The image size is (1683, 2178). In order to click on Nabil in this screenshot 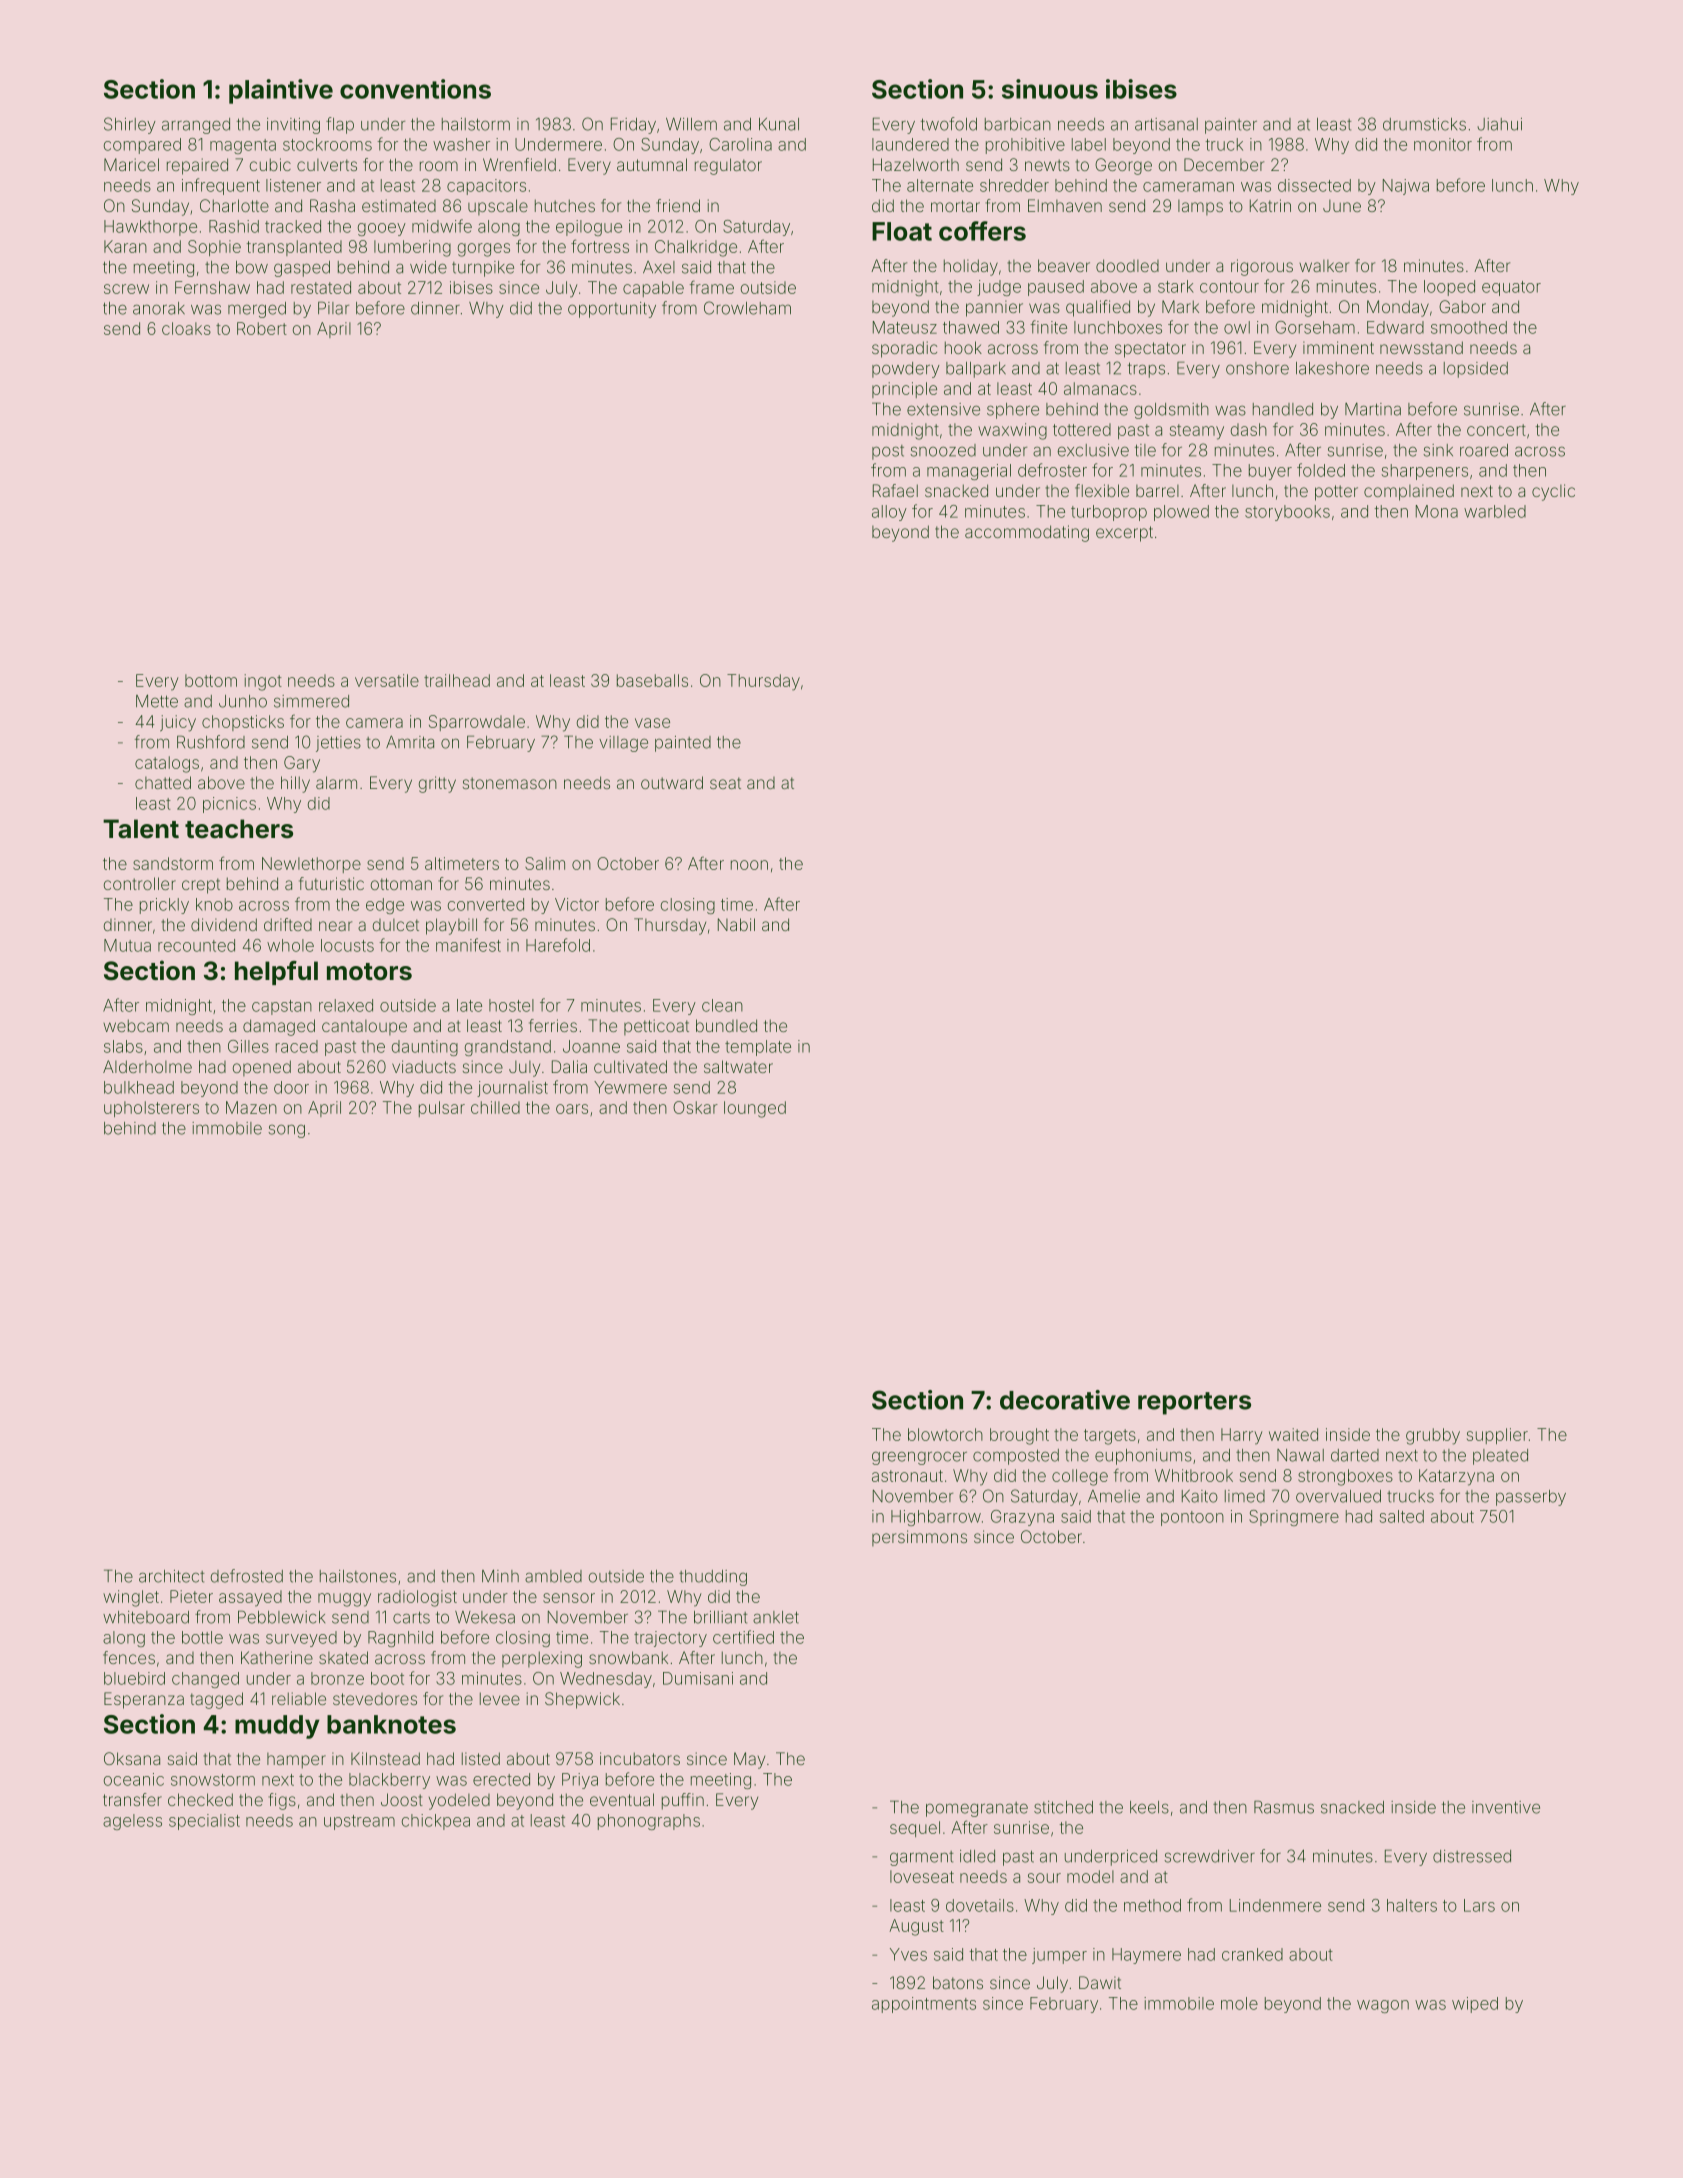, I will do `click(736, 924)`.
